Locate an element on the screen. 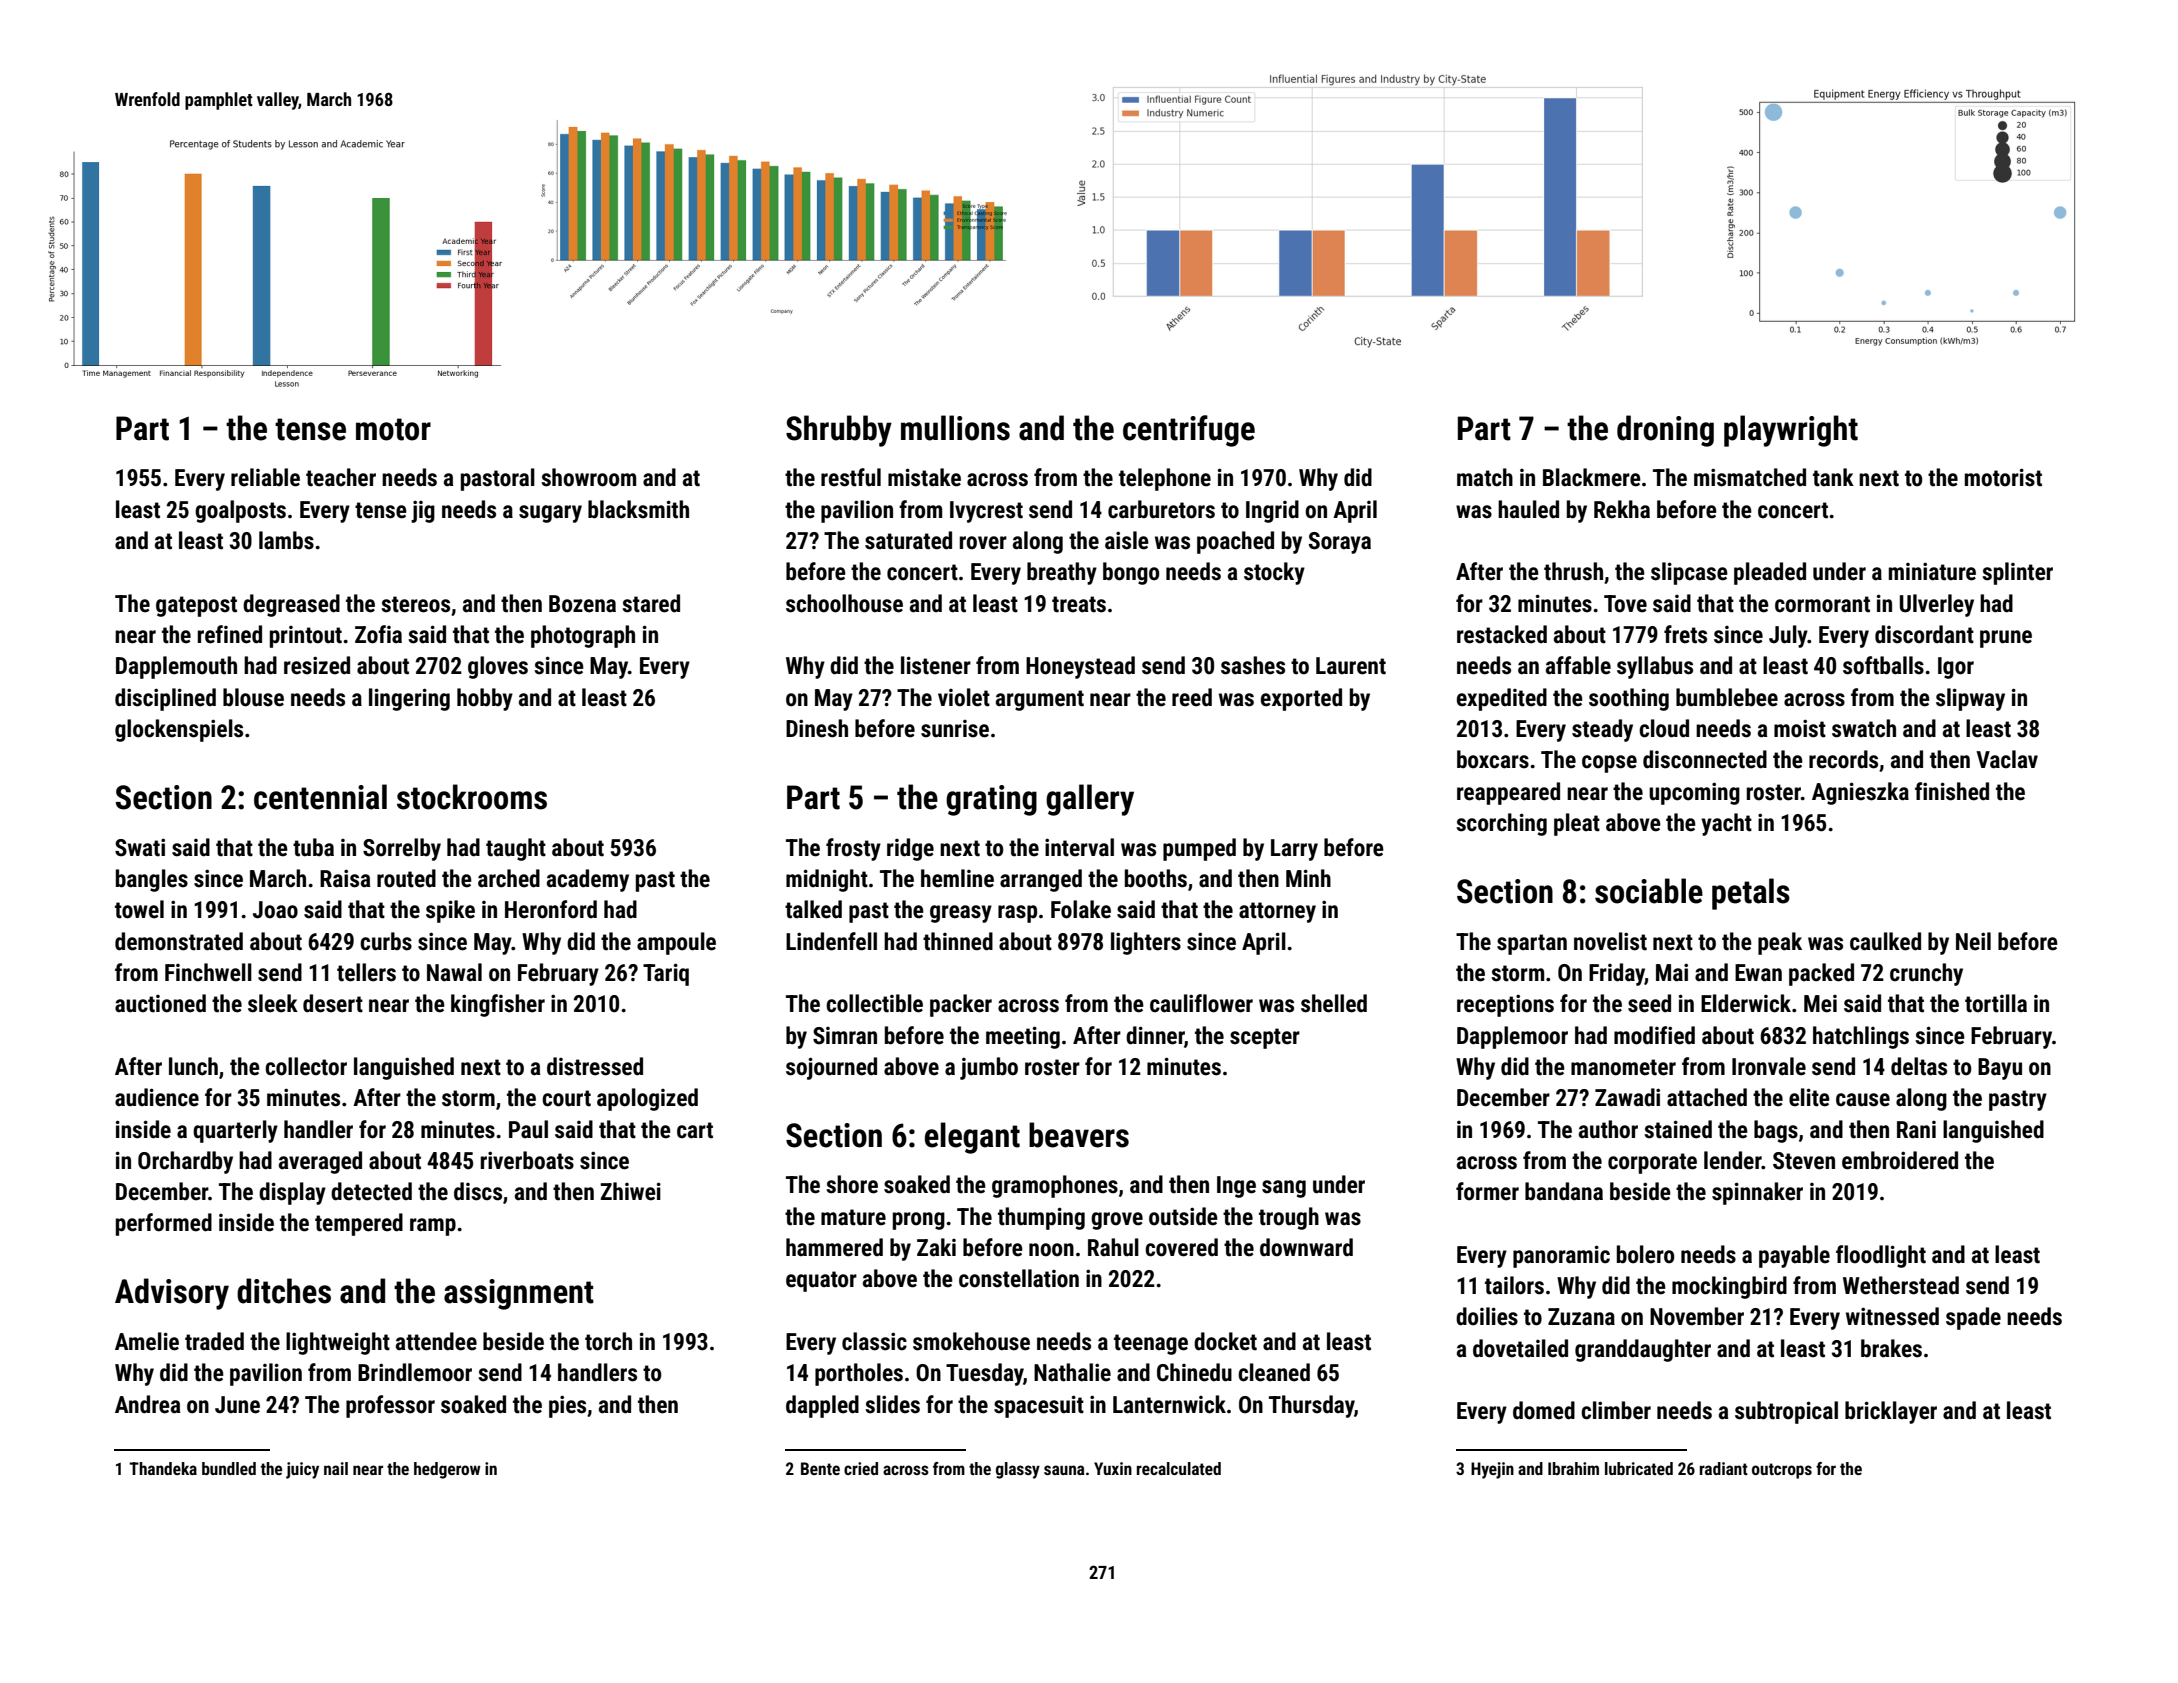  sang is located at coordinates (1284, 1189).
